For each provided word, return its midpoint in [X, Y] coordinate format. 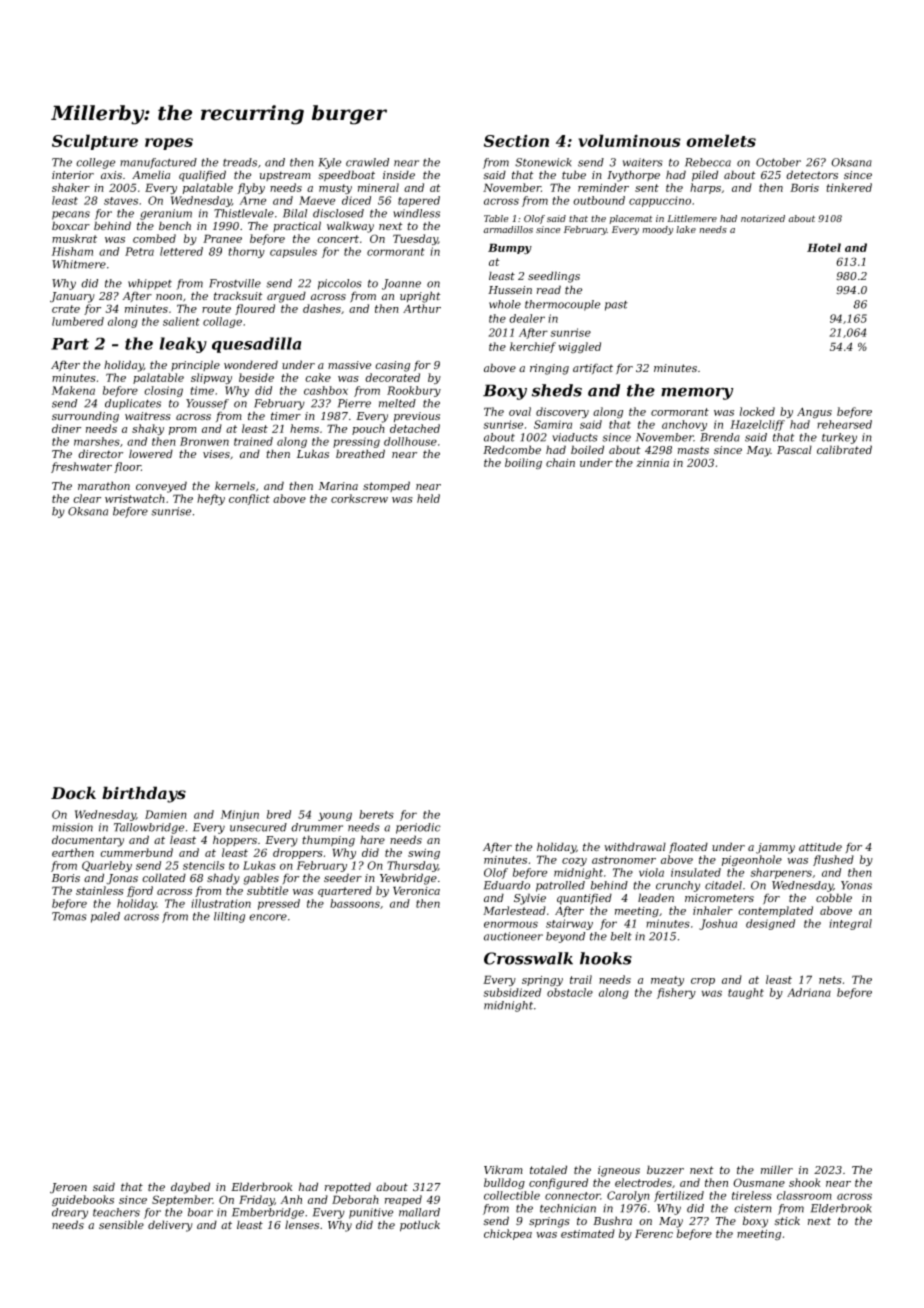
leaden [656, 897]
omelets [721, 140]
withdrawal [635, 846]
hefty [211, 500]
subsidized [512, 992]
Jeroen [68, 1188]
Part [70, 344]
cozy [574, 862]
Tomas [69, 916]
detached [415, 428]
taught [746, 993]
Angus [814, 413]
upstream [285, 176]
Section [516, 141]
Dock [73, 793]
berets [376, 814]
